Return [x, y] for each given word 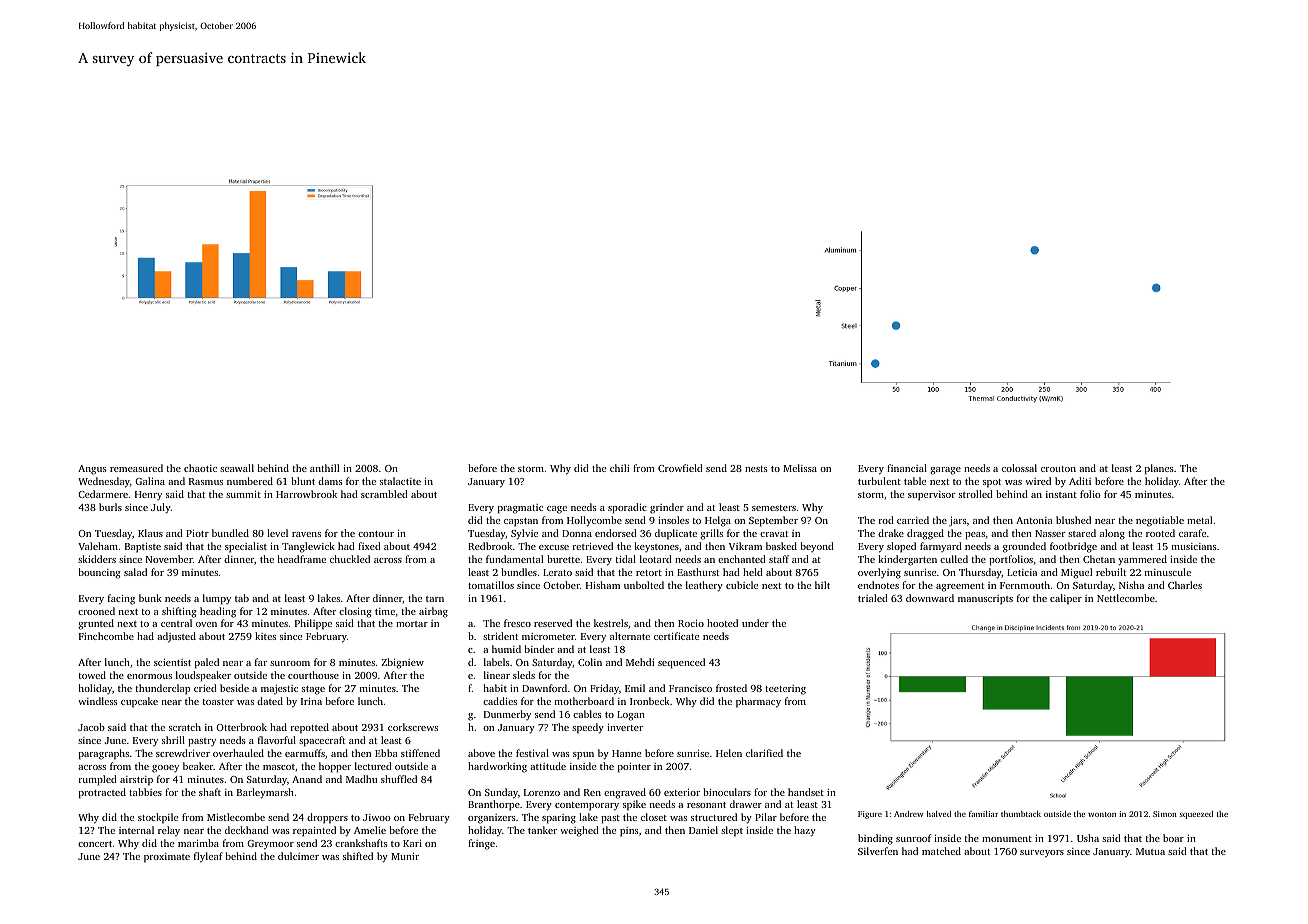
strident [500, 636]
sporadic [627, 508]
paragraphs [104, 754]
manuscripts [985, 600]
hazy [805, 831]
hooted [722, 623]
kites [265, 636]
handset [806, 792]
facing [121, 599]
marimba [198, 843]
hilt [822, 585]
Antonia [1034, 520]
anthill [324, 468]
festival [532, 753]
